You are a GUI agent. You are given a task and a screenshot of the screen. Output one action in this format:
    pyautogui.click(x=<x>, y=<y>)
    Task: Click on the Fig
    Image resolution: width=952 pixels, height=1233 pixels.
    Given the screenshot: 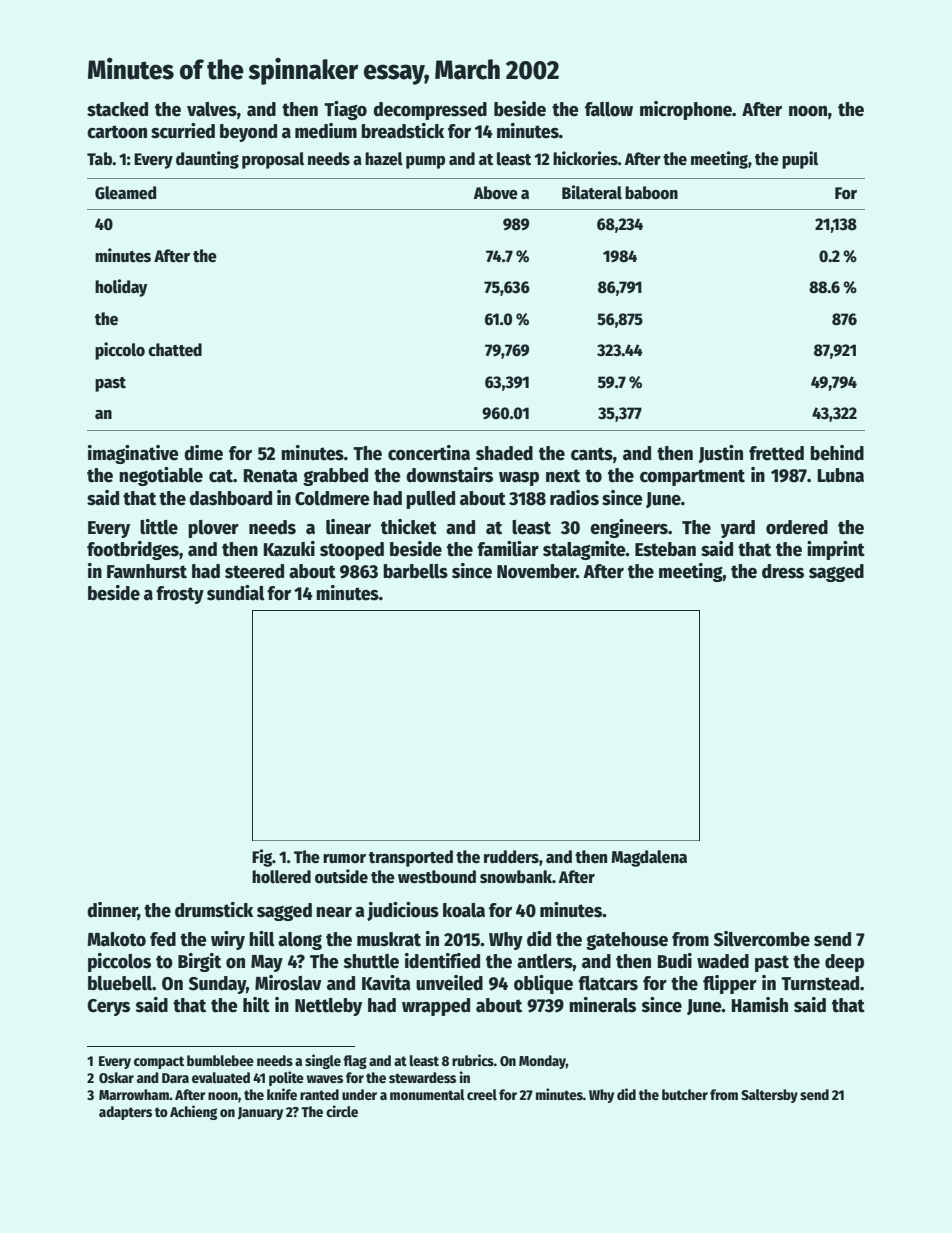 What is the action you would take?
    pyautogui.click(x=262, y=858)
